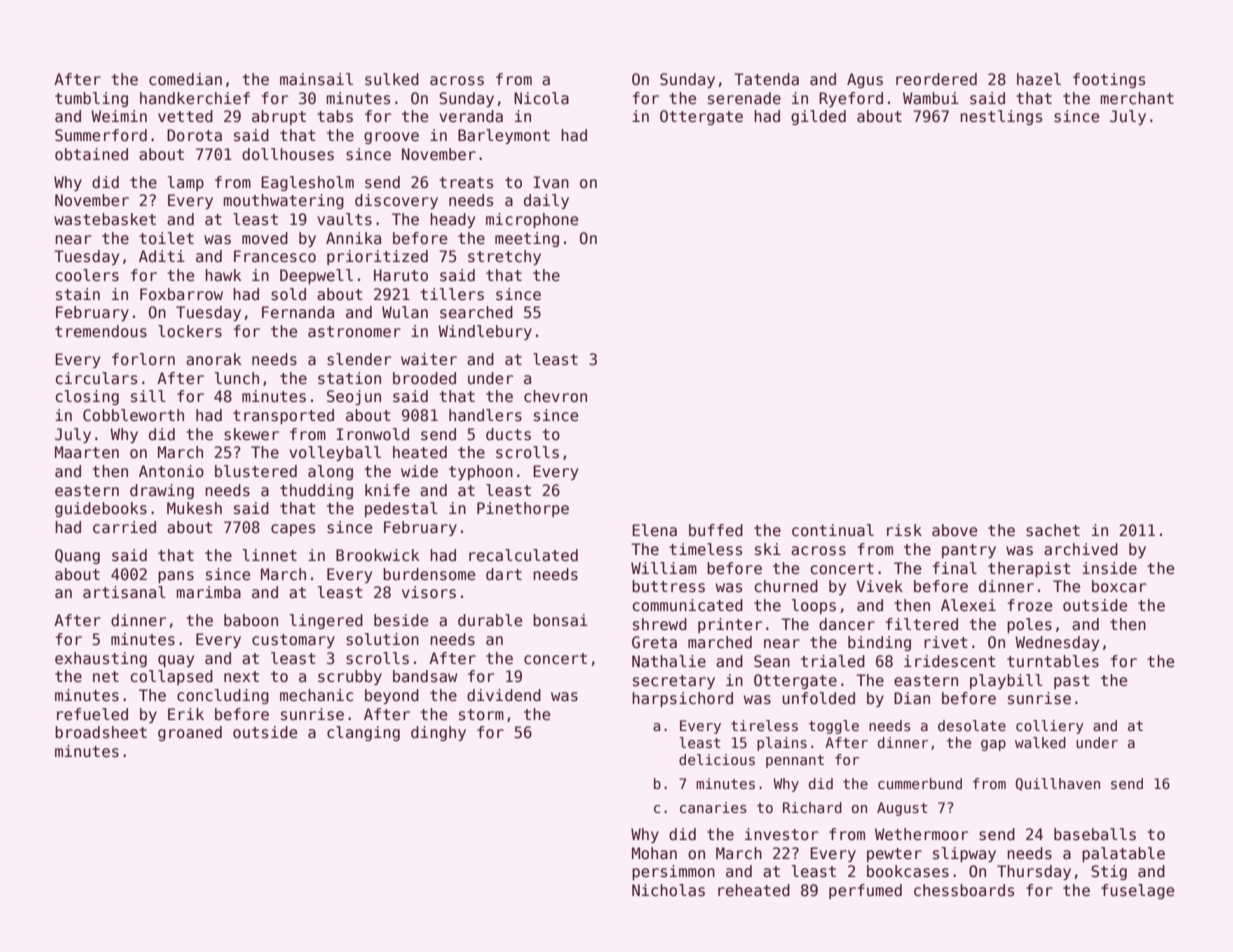 The height and width of the screenshot is (952, 1233). Describe the element at coordinates (668, 890) in the screenshot. I see `Nicholas` at that location.
